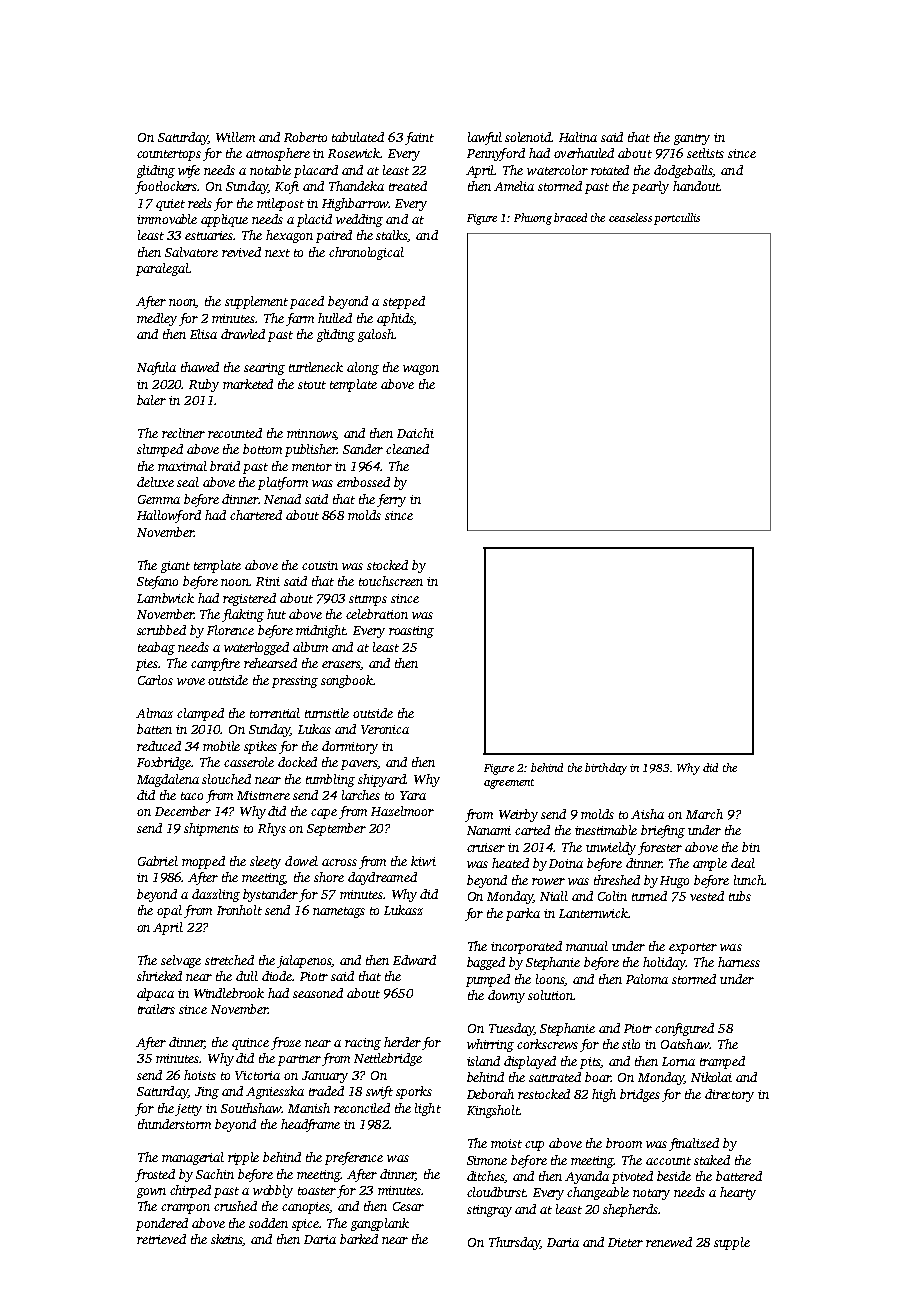  Describe the element at coordinates (169, 516) in the screenshot. I see `Hallowford` at that location.
